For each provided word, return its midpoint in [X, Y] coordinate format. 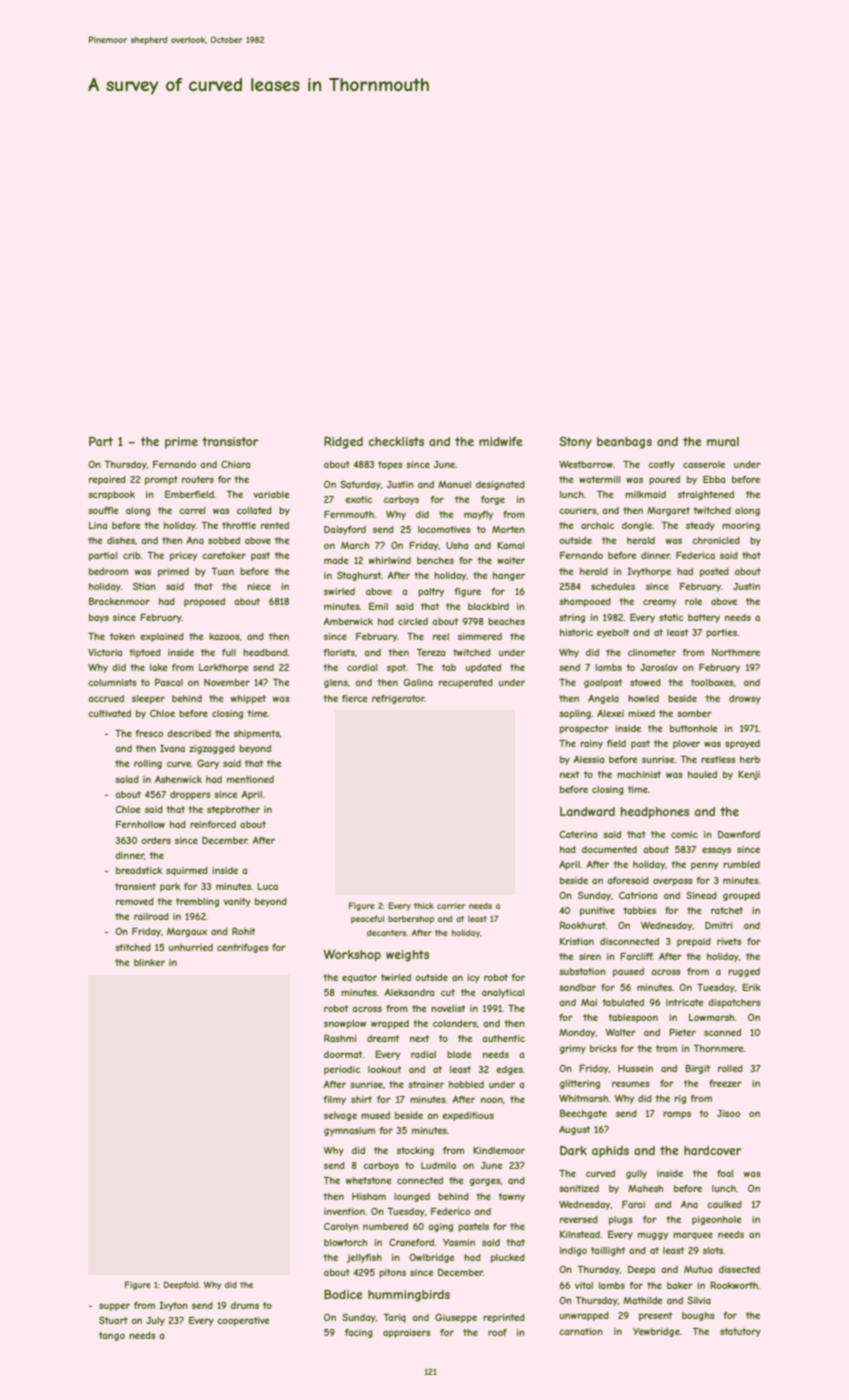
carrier [451, 906]
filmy [335, 1100]
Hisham [369, 1196]
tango [112, 1336]
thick [424, 906]
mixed [641, 713]
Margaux [187, 932]
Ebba [714, 479]
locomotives [444, 529]
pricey [183, 556]
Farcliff [636, 956]
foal [725, 1173]
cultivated [109, 713]
